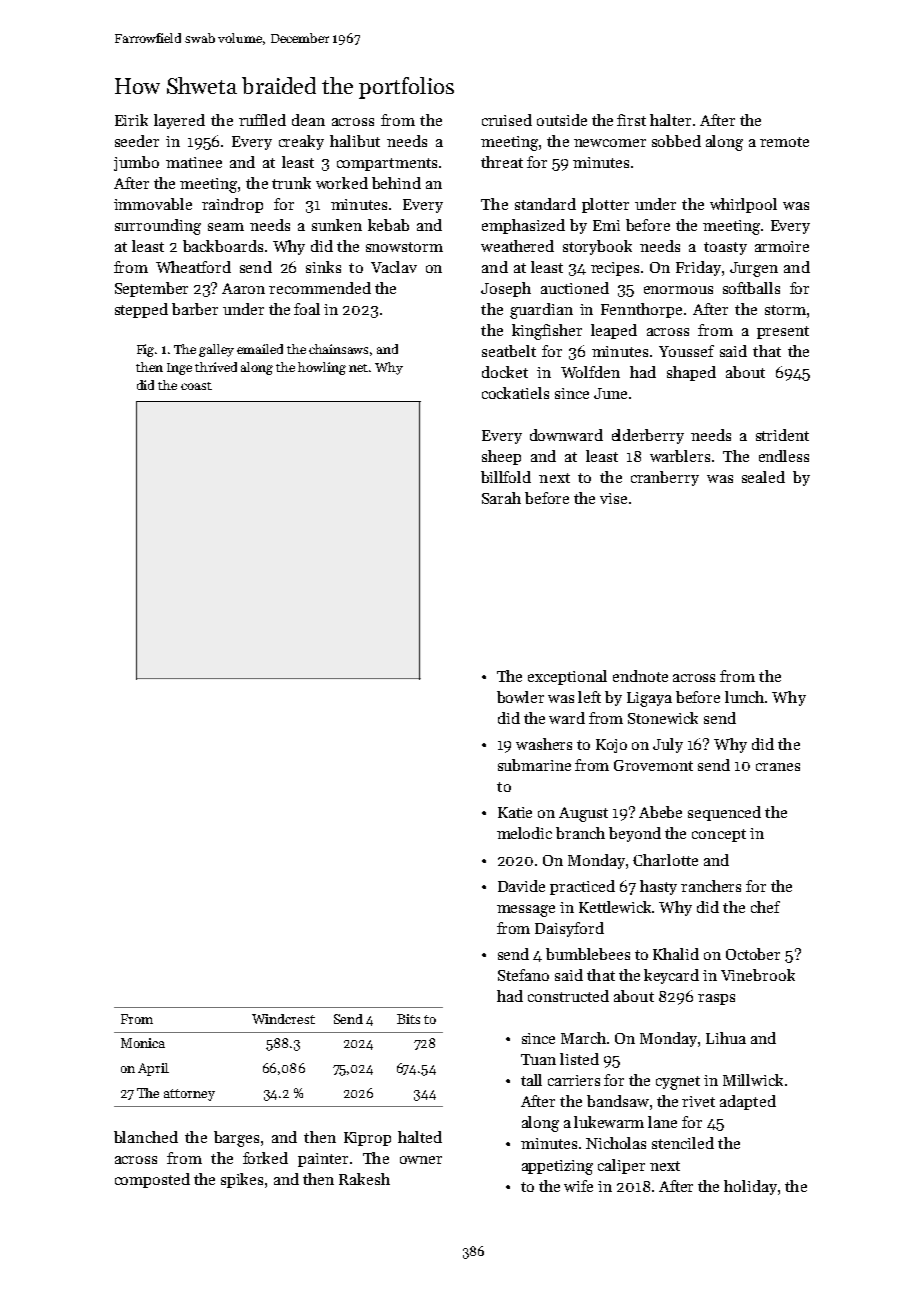  Describe the element at coordinates (544, 744) in the page. I see `washers` at that location.
